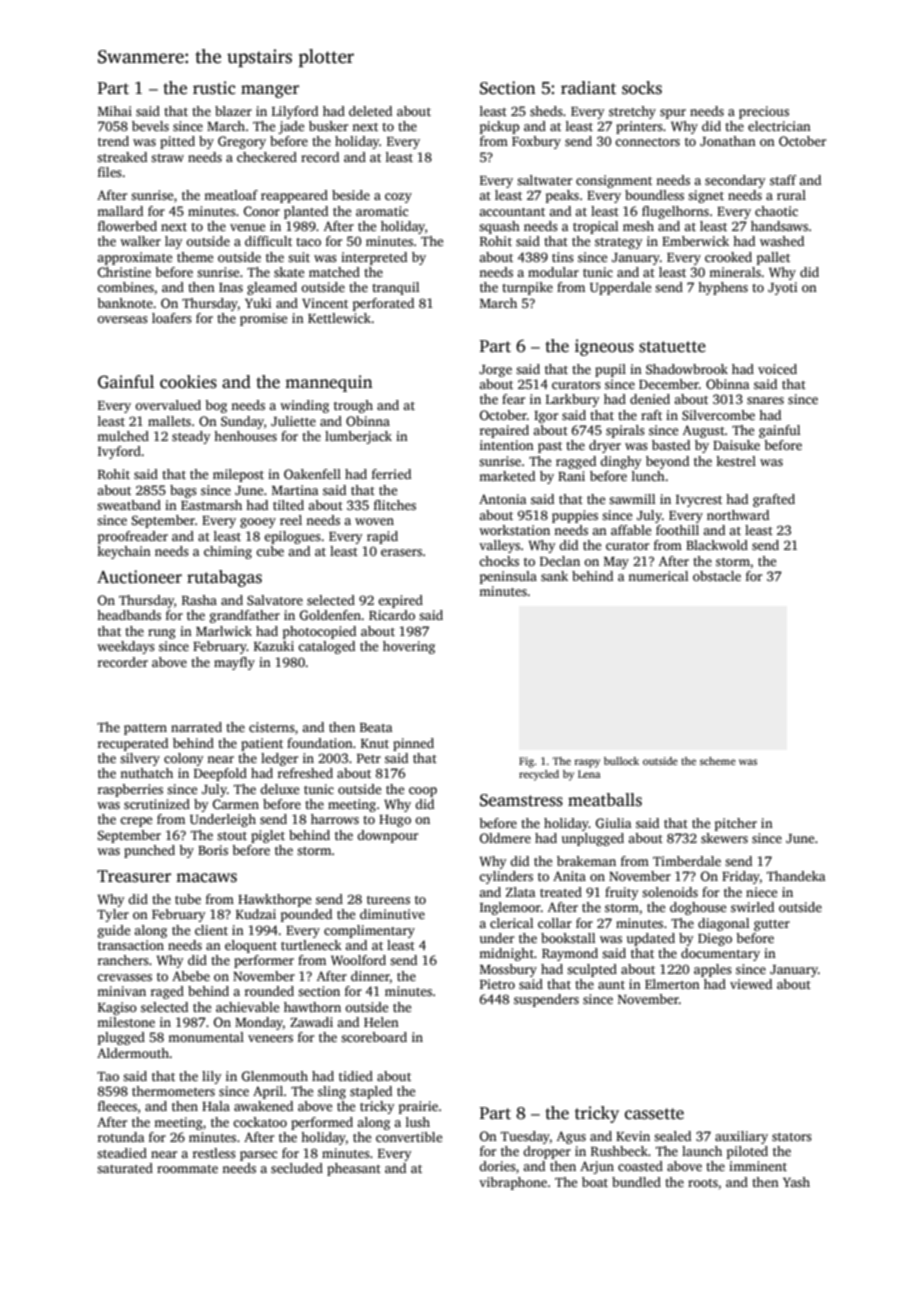  Describe the element at coordinates (187, 1169) in the document. I see `roommate` at that location.
